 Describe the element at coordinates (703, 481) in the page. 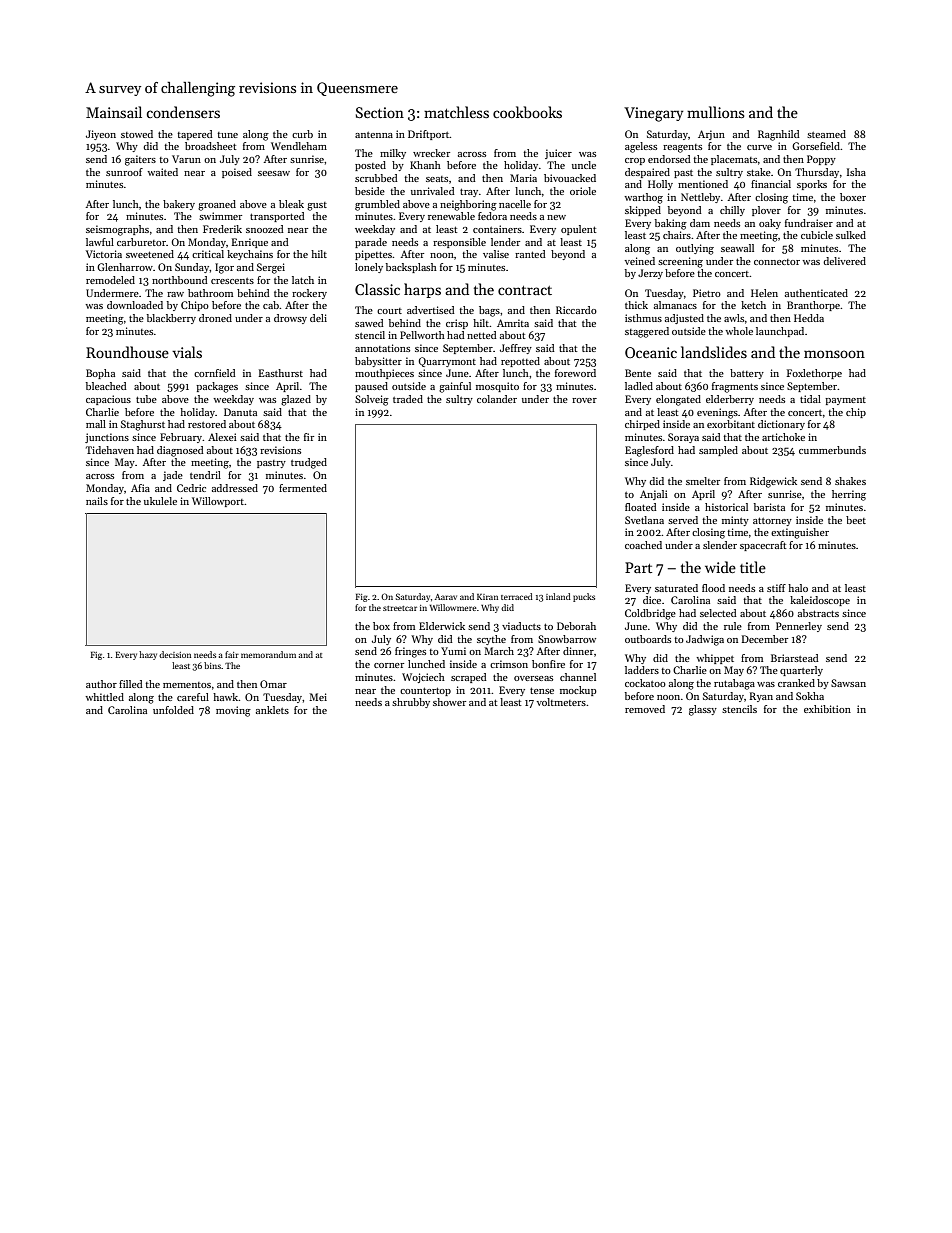

I see `smelter` at that location.
